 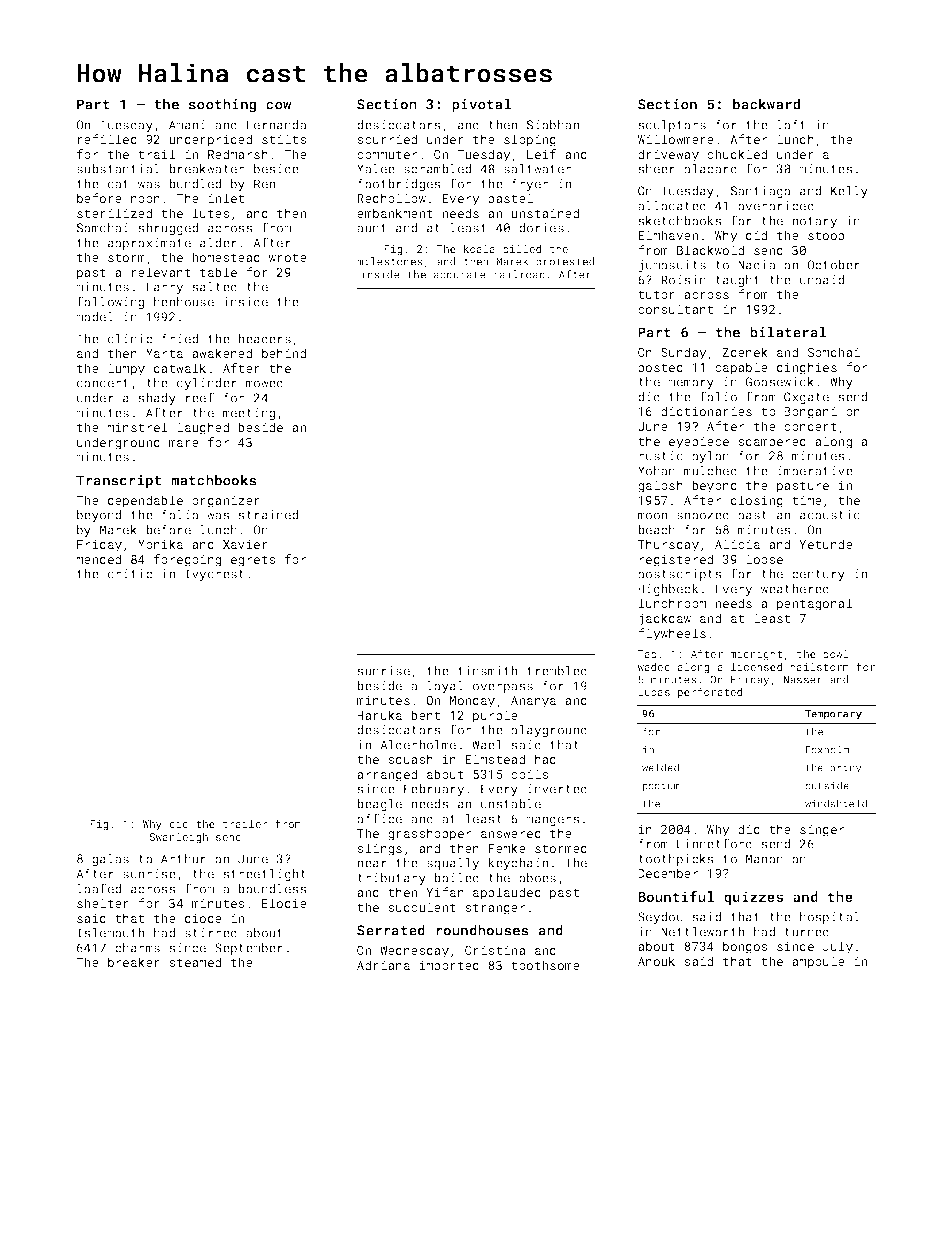 What do you see at coordinates (238, 154) in the screenshot?
I see `Redmarsh` at bounding box center [238, 154].
